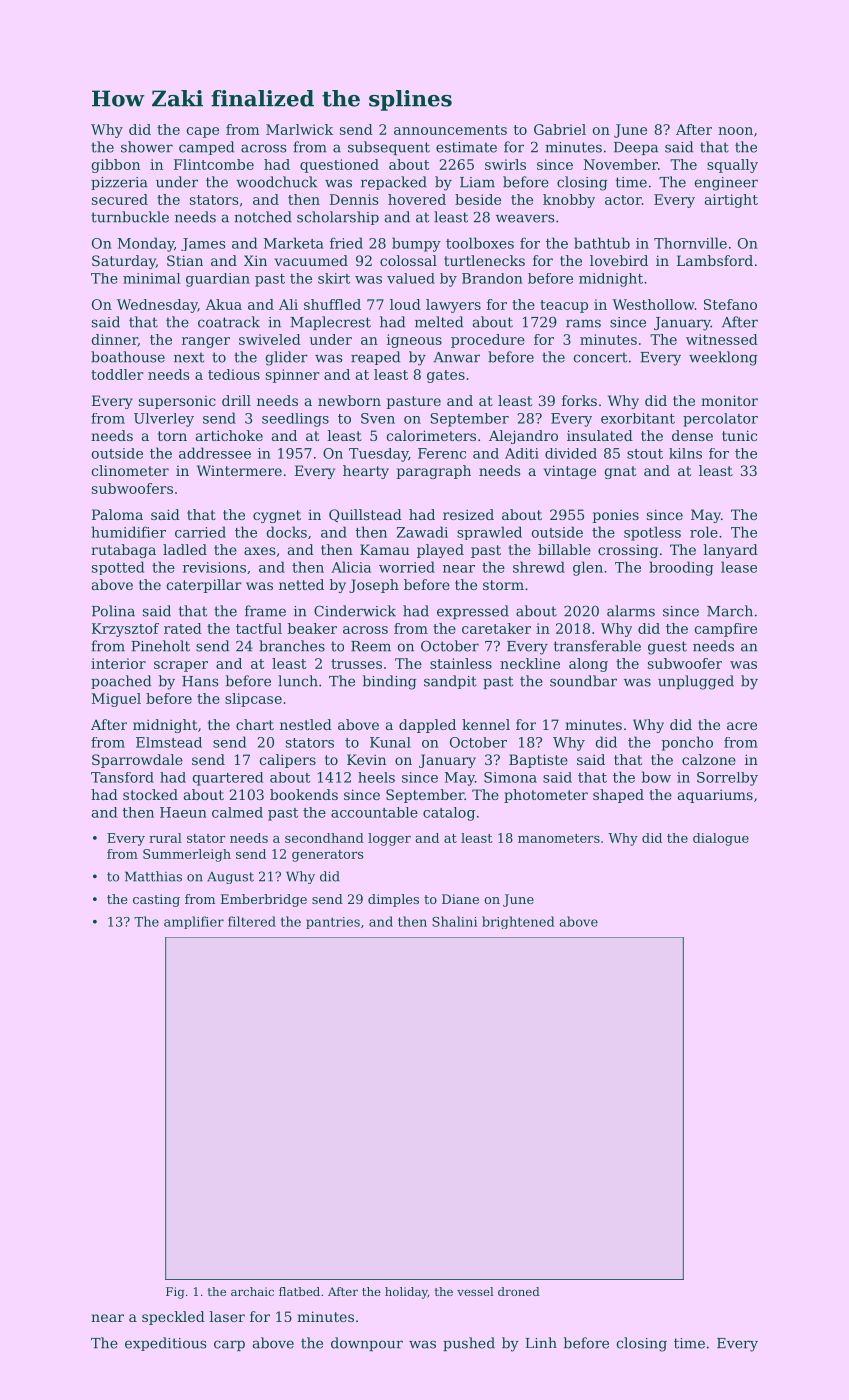 This screenshot has height=1400, width=849. I want to click on spotless, so click(652, 533).
